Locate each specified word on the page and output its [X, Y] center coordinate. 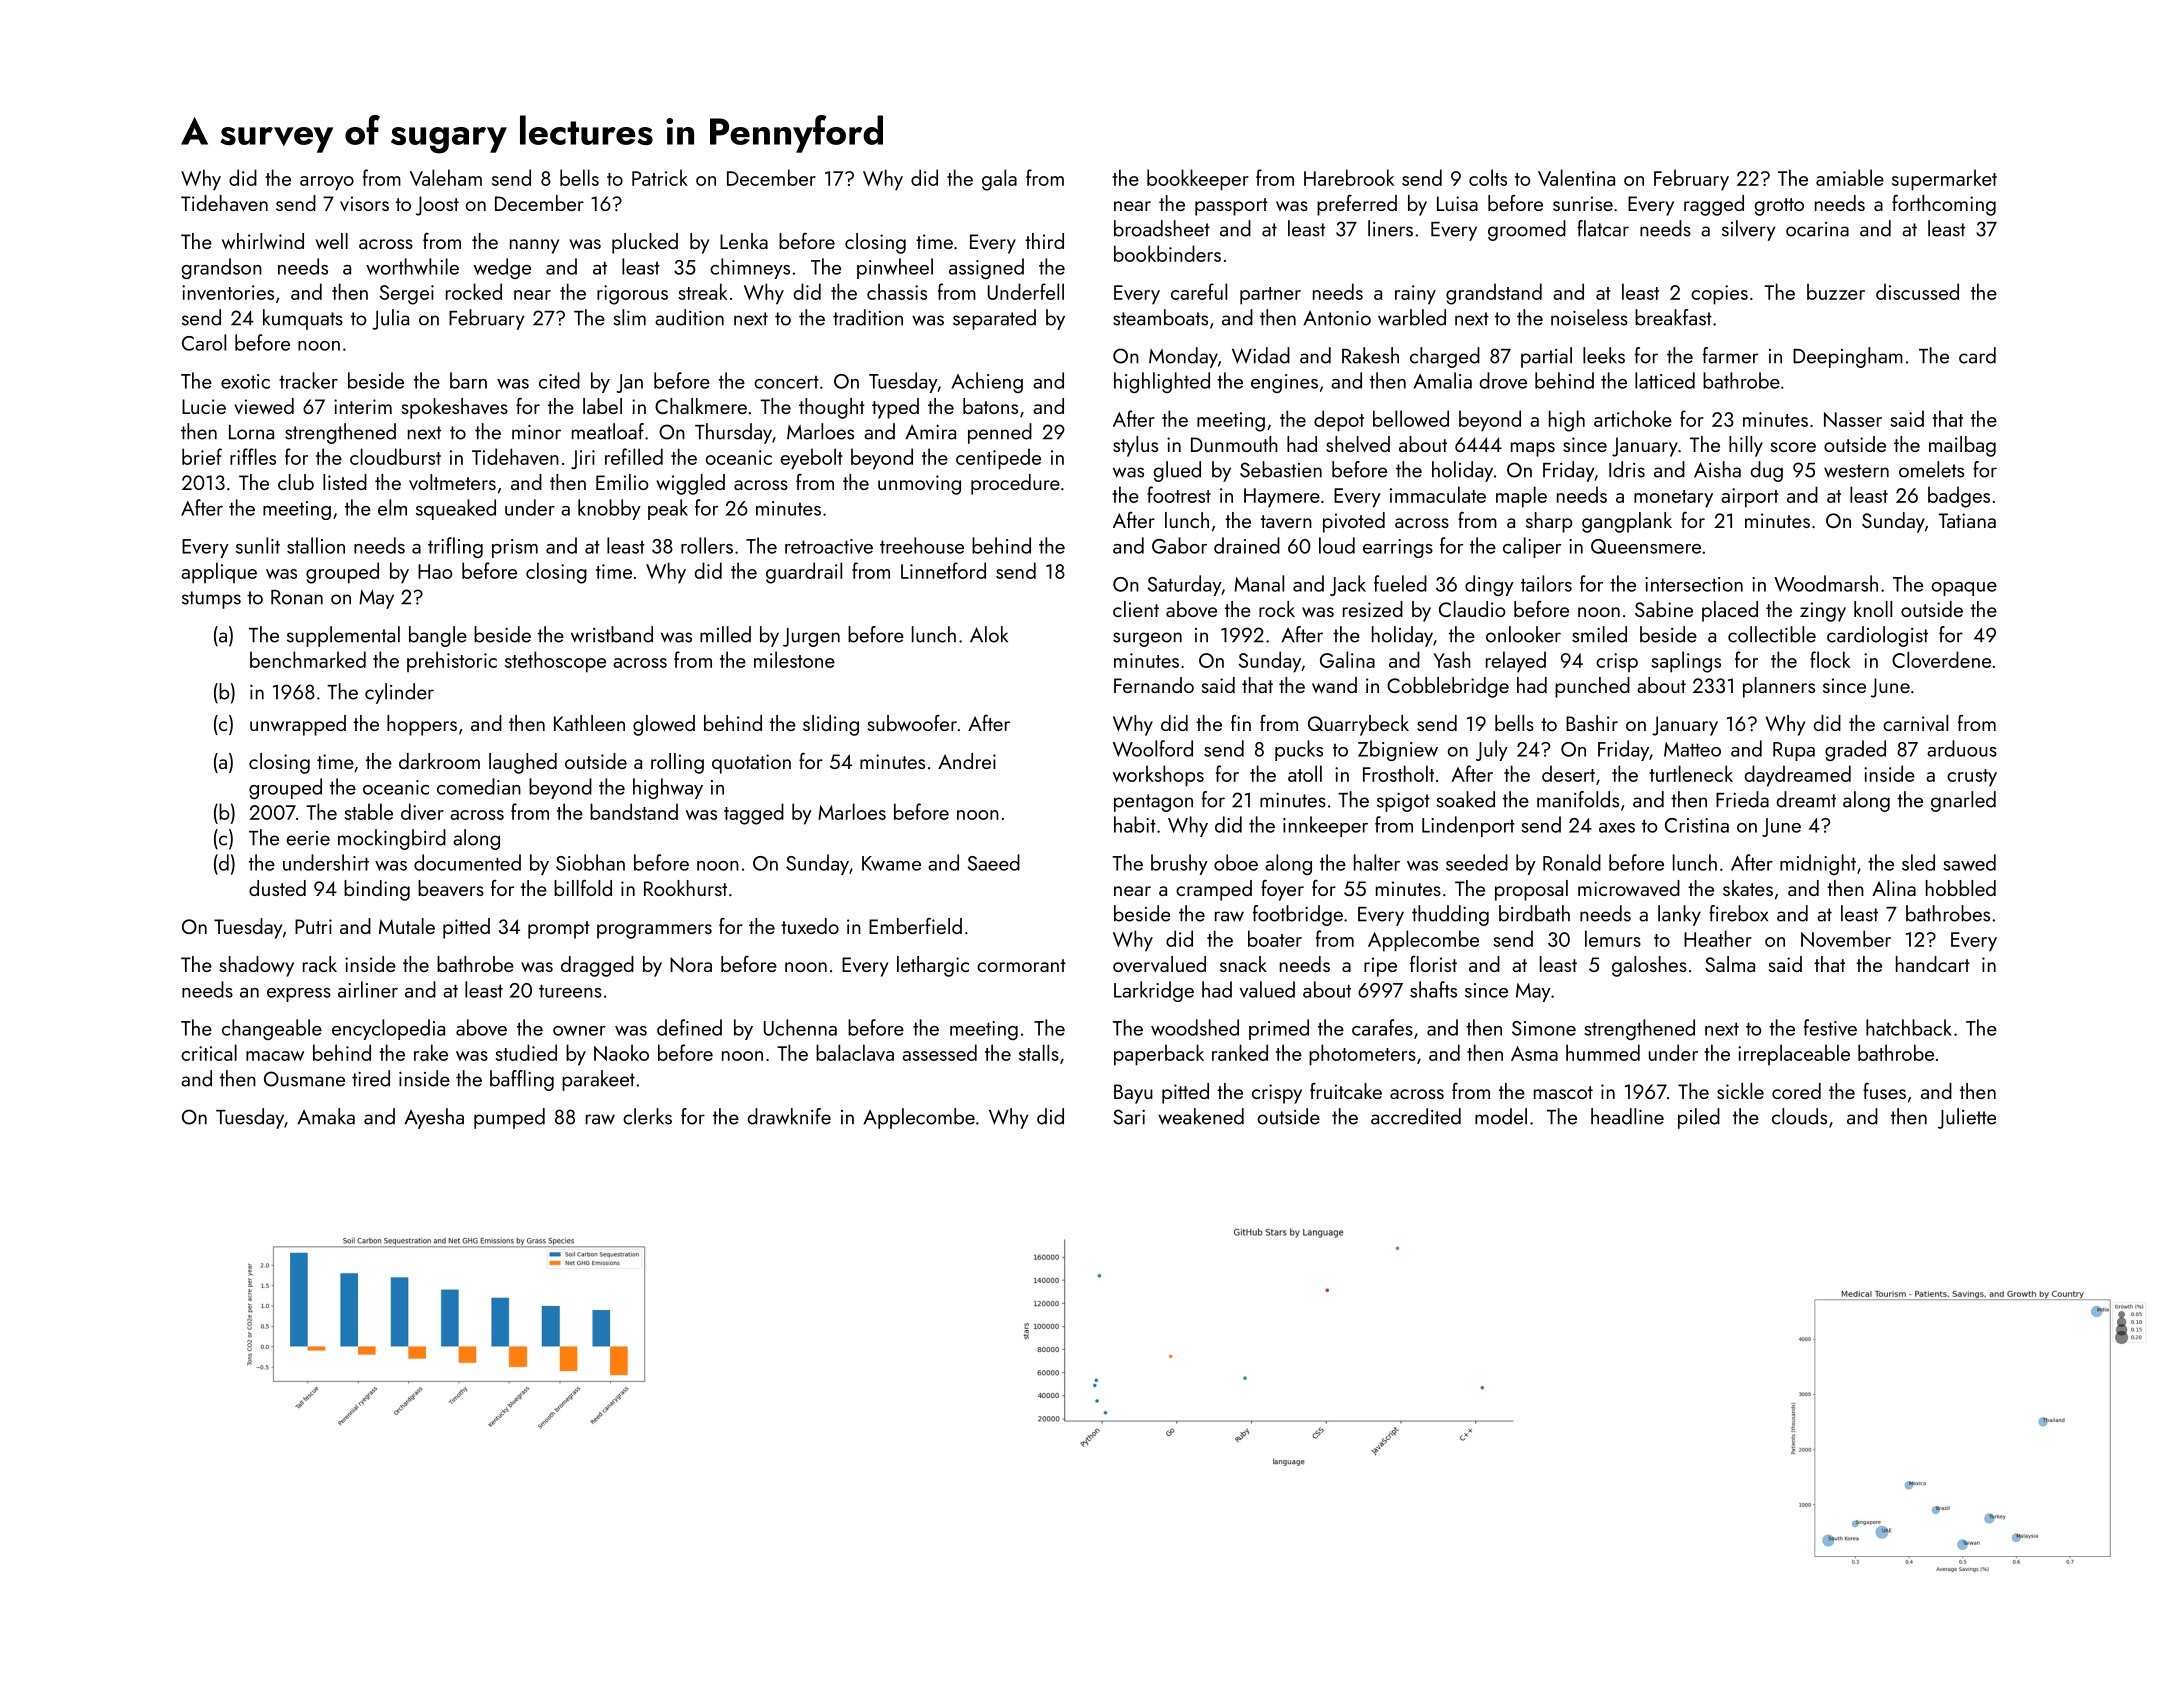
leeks [1604, 355]
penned [1000, 433]
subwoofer [912, 723]
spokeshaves [455, 408]
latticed [1665, 380]
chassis [897, 291]
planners [1779, 687]
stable [368, 811]
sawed [1969, 862]
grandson [222, 268]
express [299, 995]
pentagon [1153, 803]
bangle [438, 636]
